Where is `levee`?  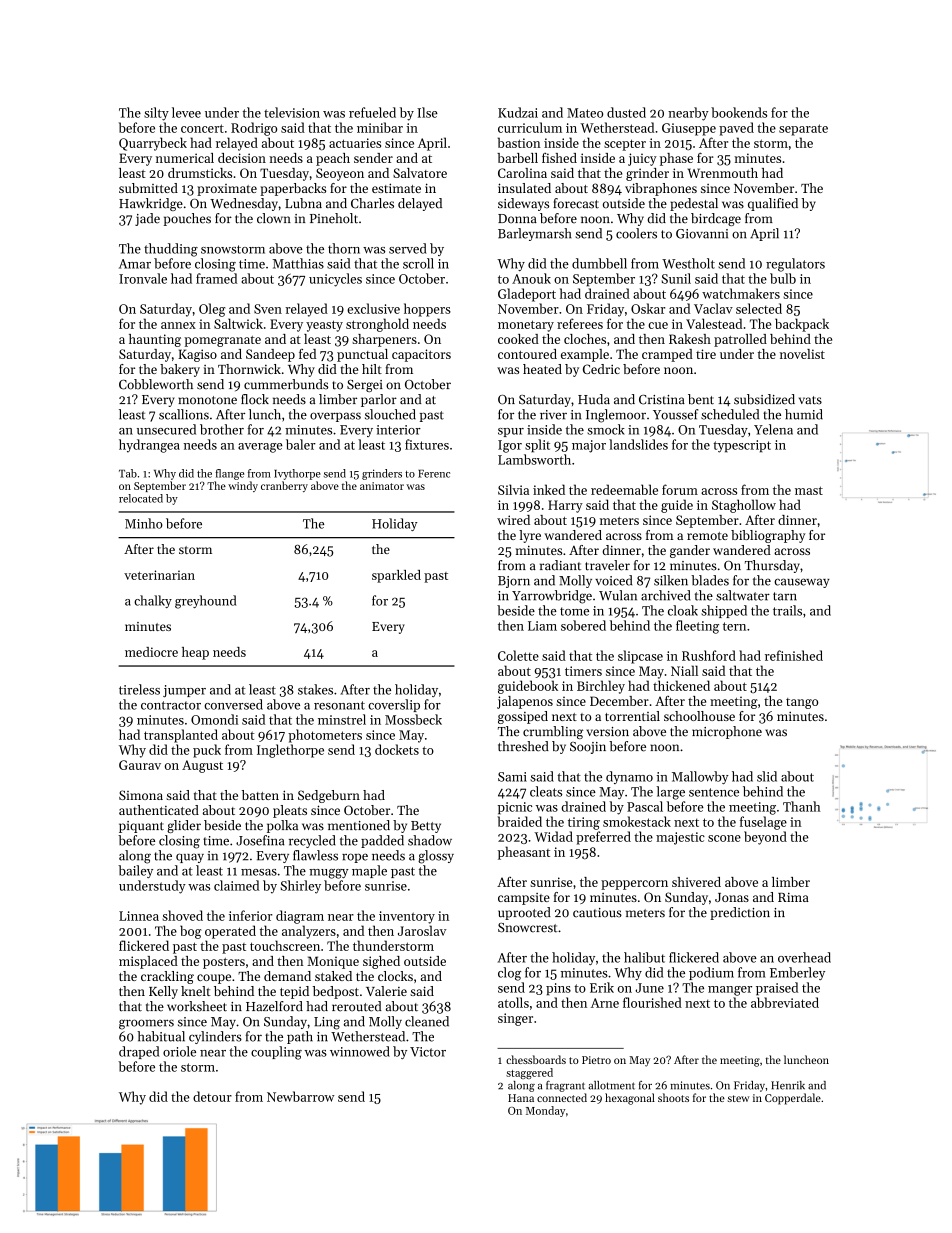 levee is located at coordinates (186, 112).
